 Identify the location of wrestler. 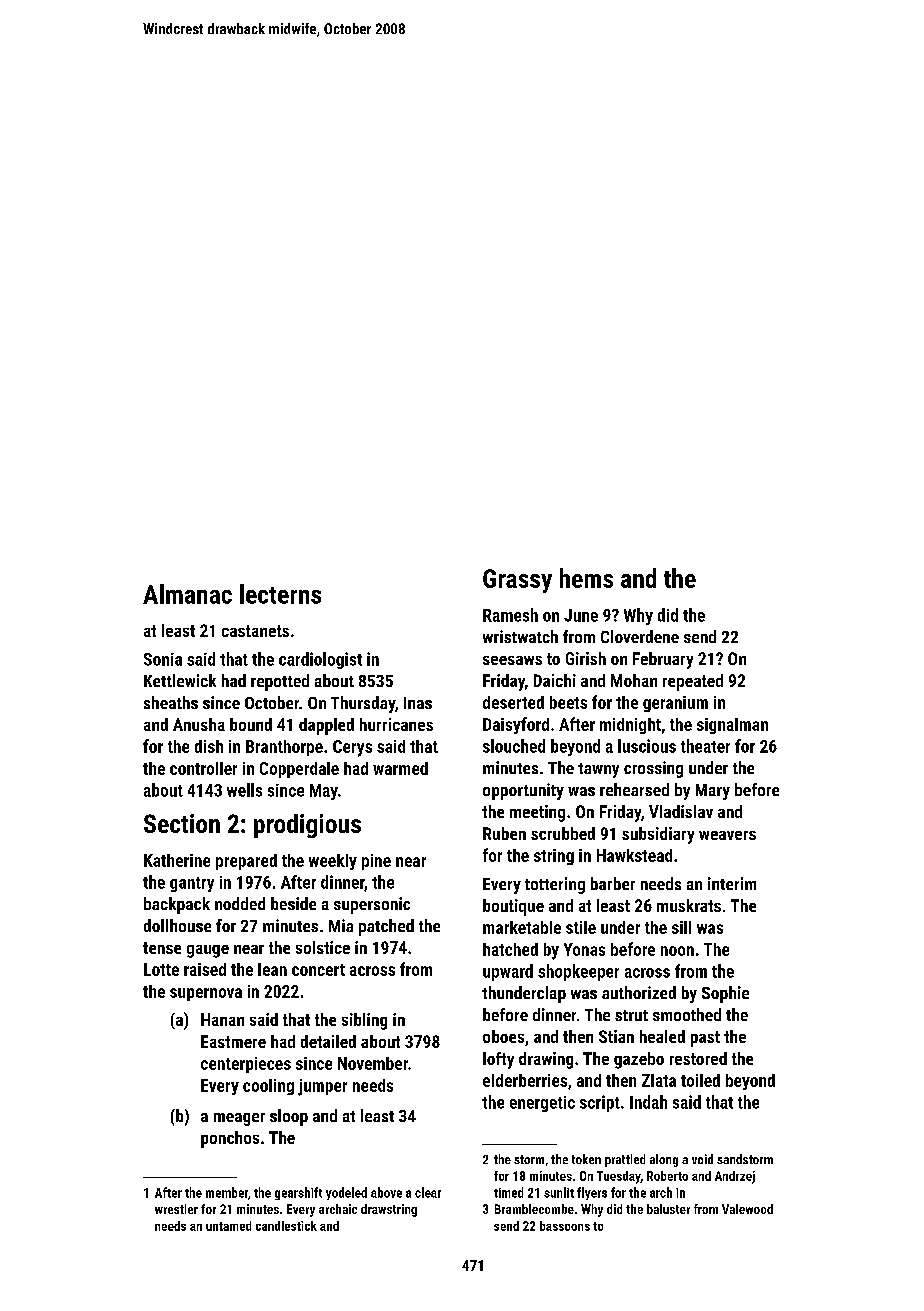
(176, 1209).
